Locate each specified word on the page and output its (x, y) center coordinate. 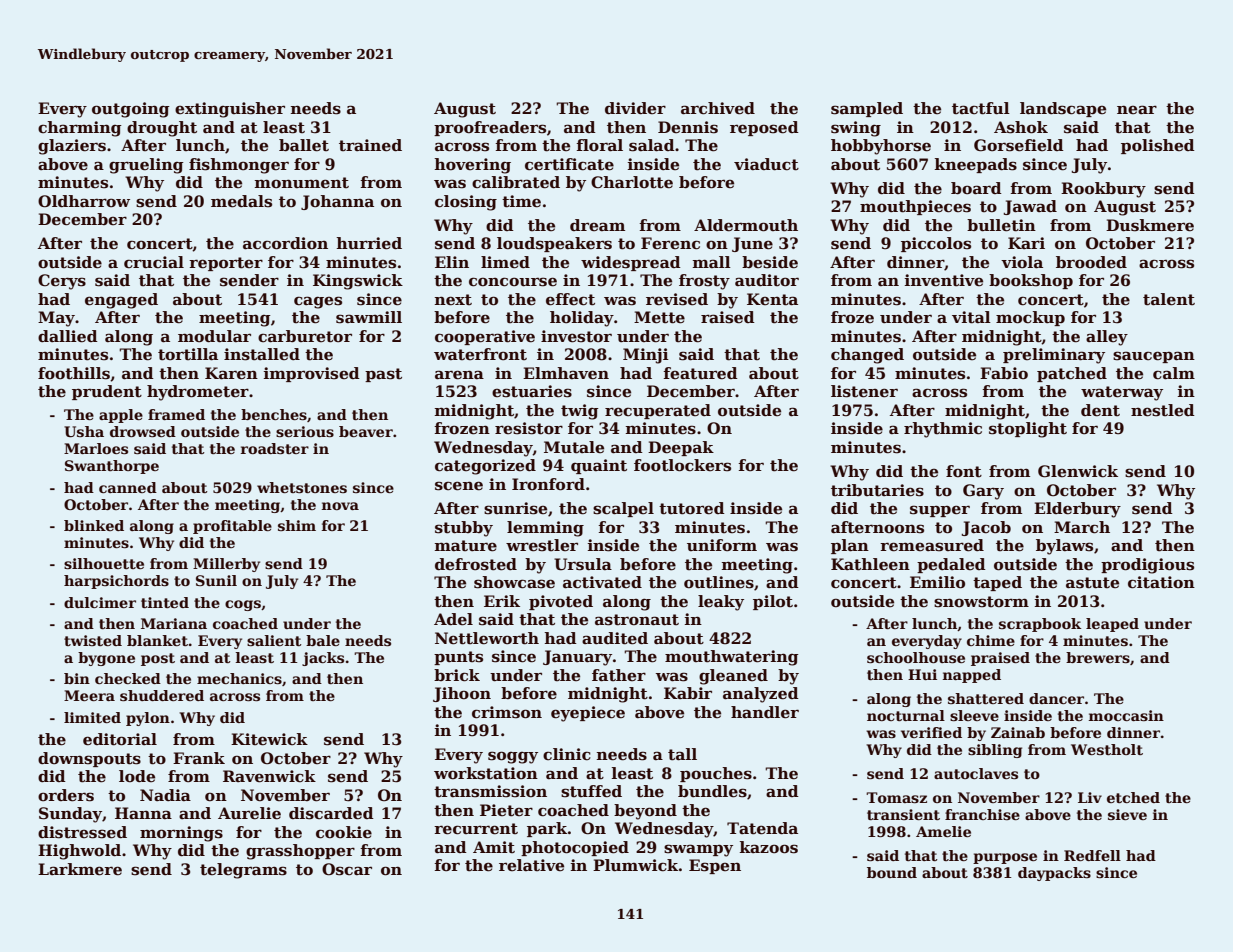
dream (597, 225)
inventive (944, 280)
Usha (84, 431)
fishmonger (239, 166)
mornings (181, 834)
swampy (698, 850)
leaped (1112, 625)
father (619, 675)
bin (77, 678)
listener (864, 391)
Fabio (1004, 373)
